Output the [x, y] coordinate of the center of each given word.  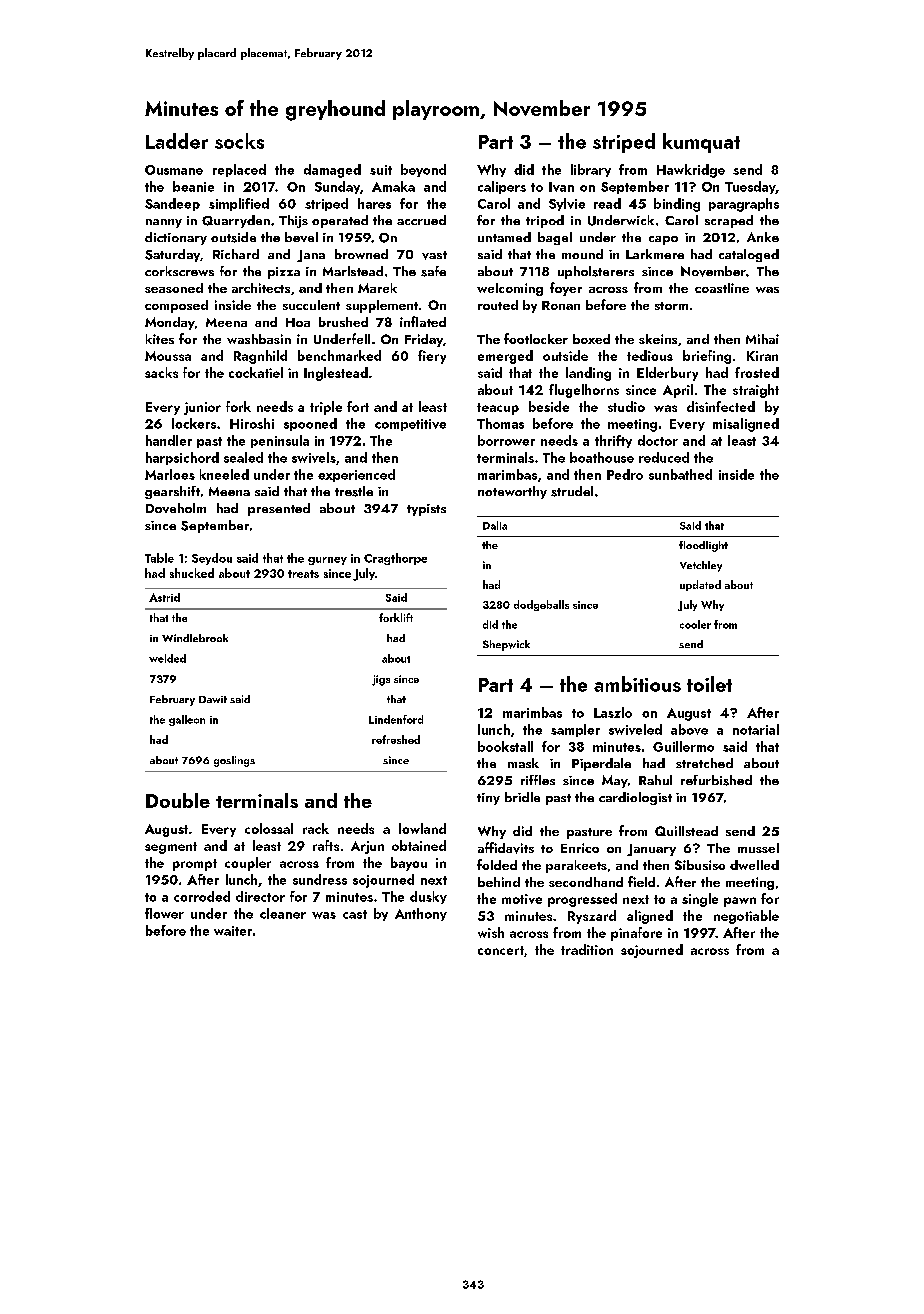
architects [261, 288]
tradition [587, 949]
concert [501, 950]
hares [374, 203]
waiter [233, 931]
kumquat [701, 143]
